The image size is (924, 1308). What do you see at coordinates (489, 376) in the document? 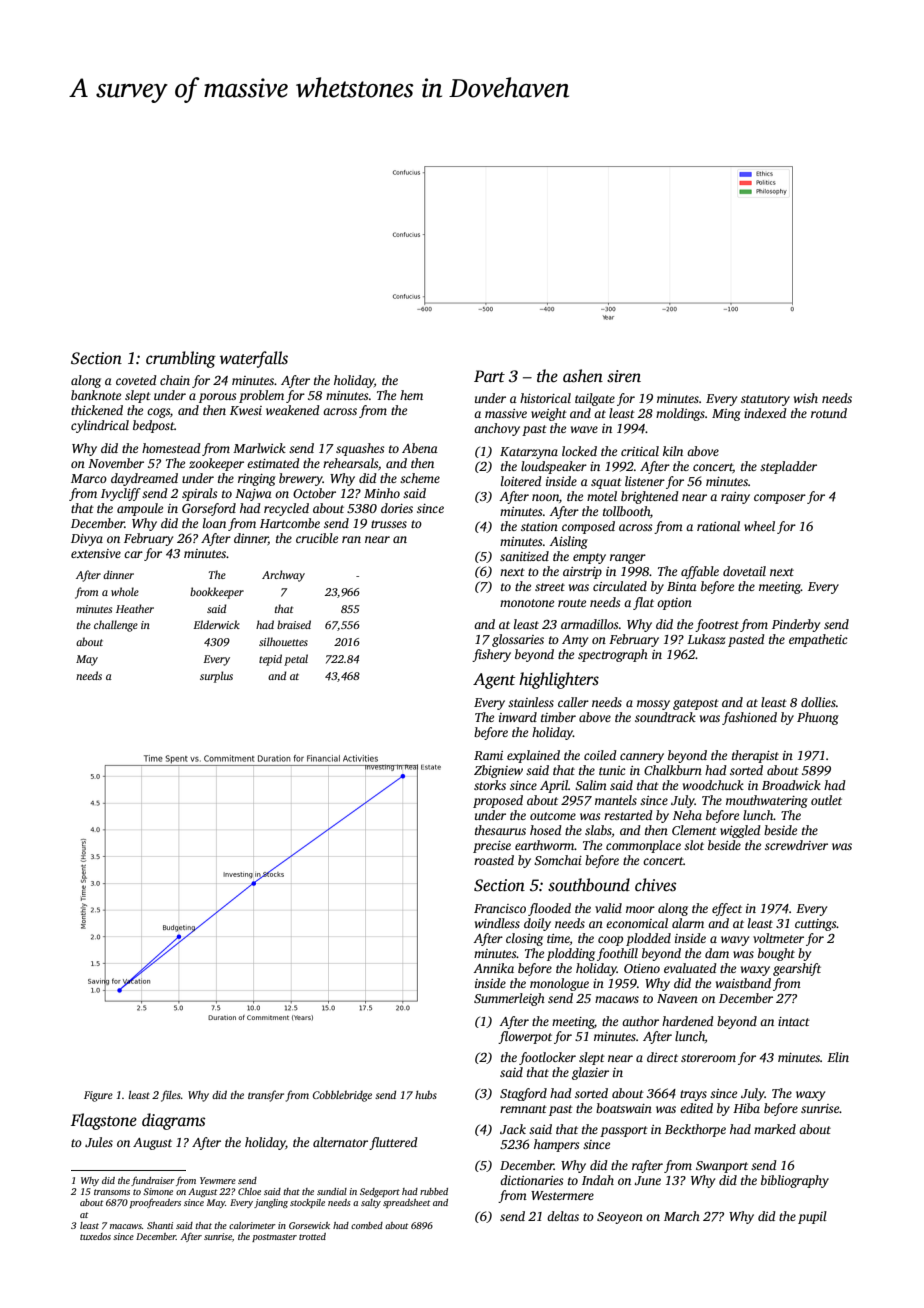
I see `Part` at bounding box center [489, 376].
